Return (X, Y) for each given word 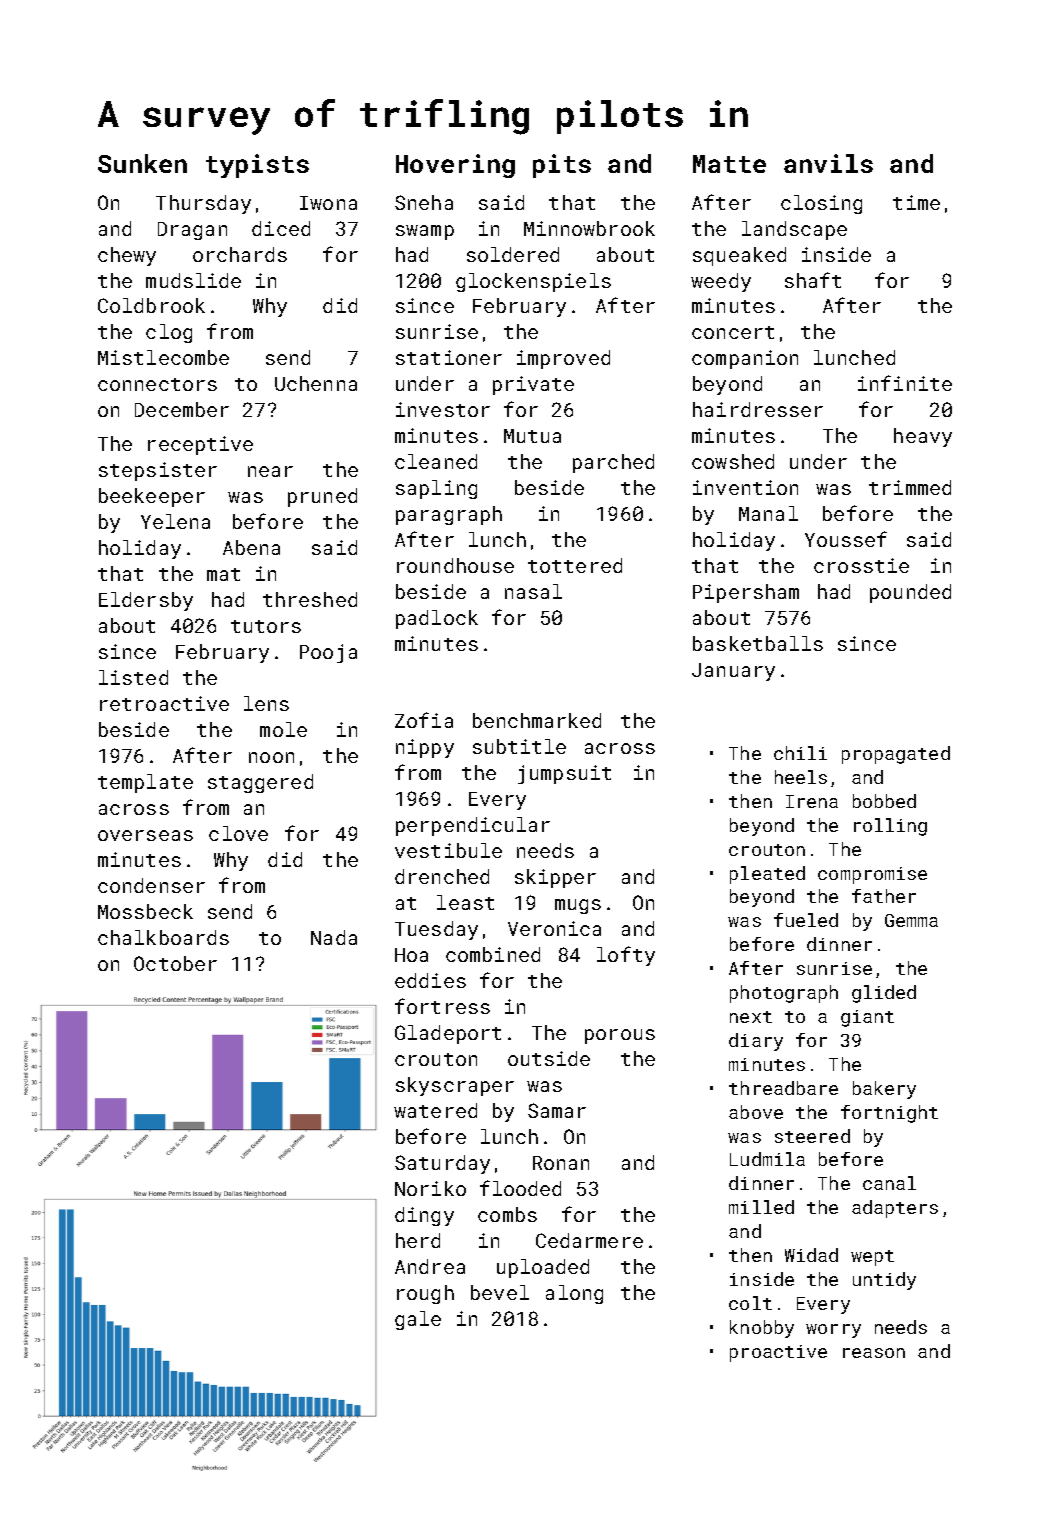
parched (613, 463)
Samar (557, 1110)
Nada (334, 937)
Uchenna (316, 383)
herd (418, 1240)
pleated (767, 875)
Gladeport (448, 1034)
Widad (811, 1255)
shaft (813, 280)
